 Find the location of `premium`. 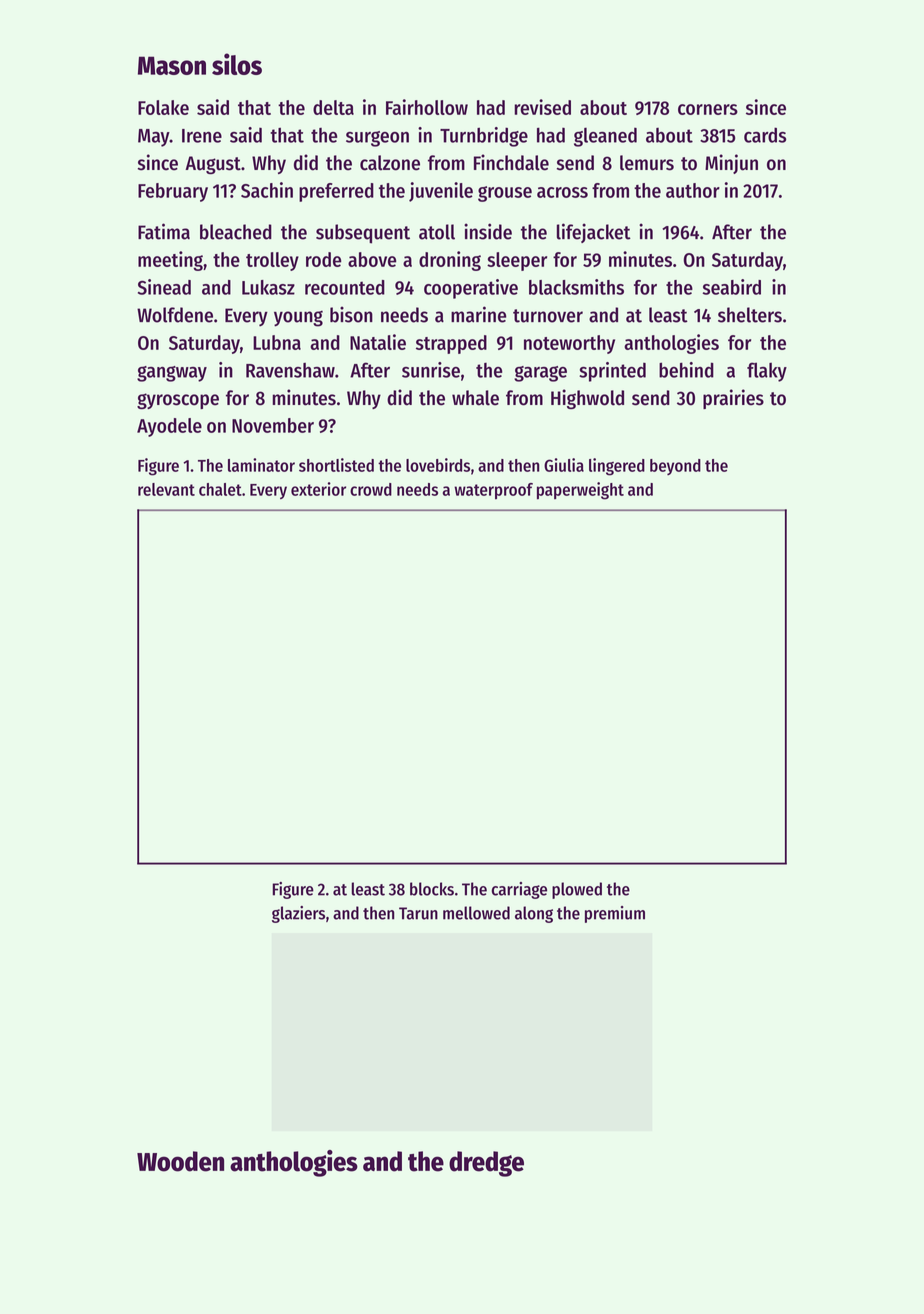

premium is located at coordinates (615, 914).
